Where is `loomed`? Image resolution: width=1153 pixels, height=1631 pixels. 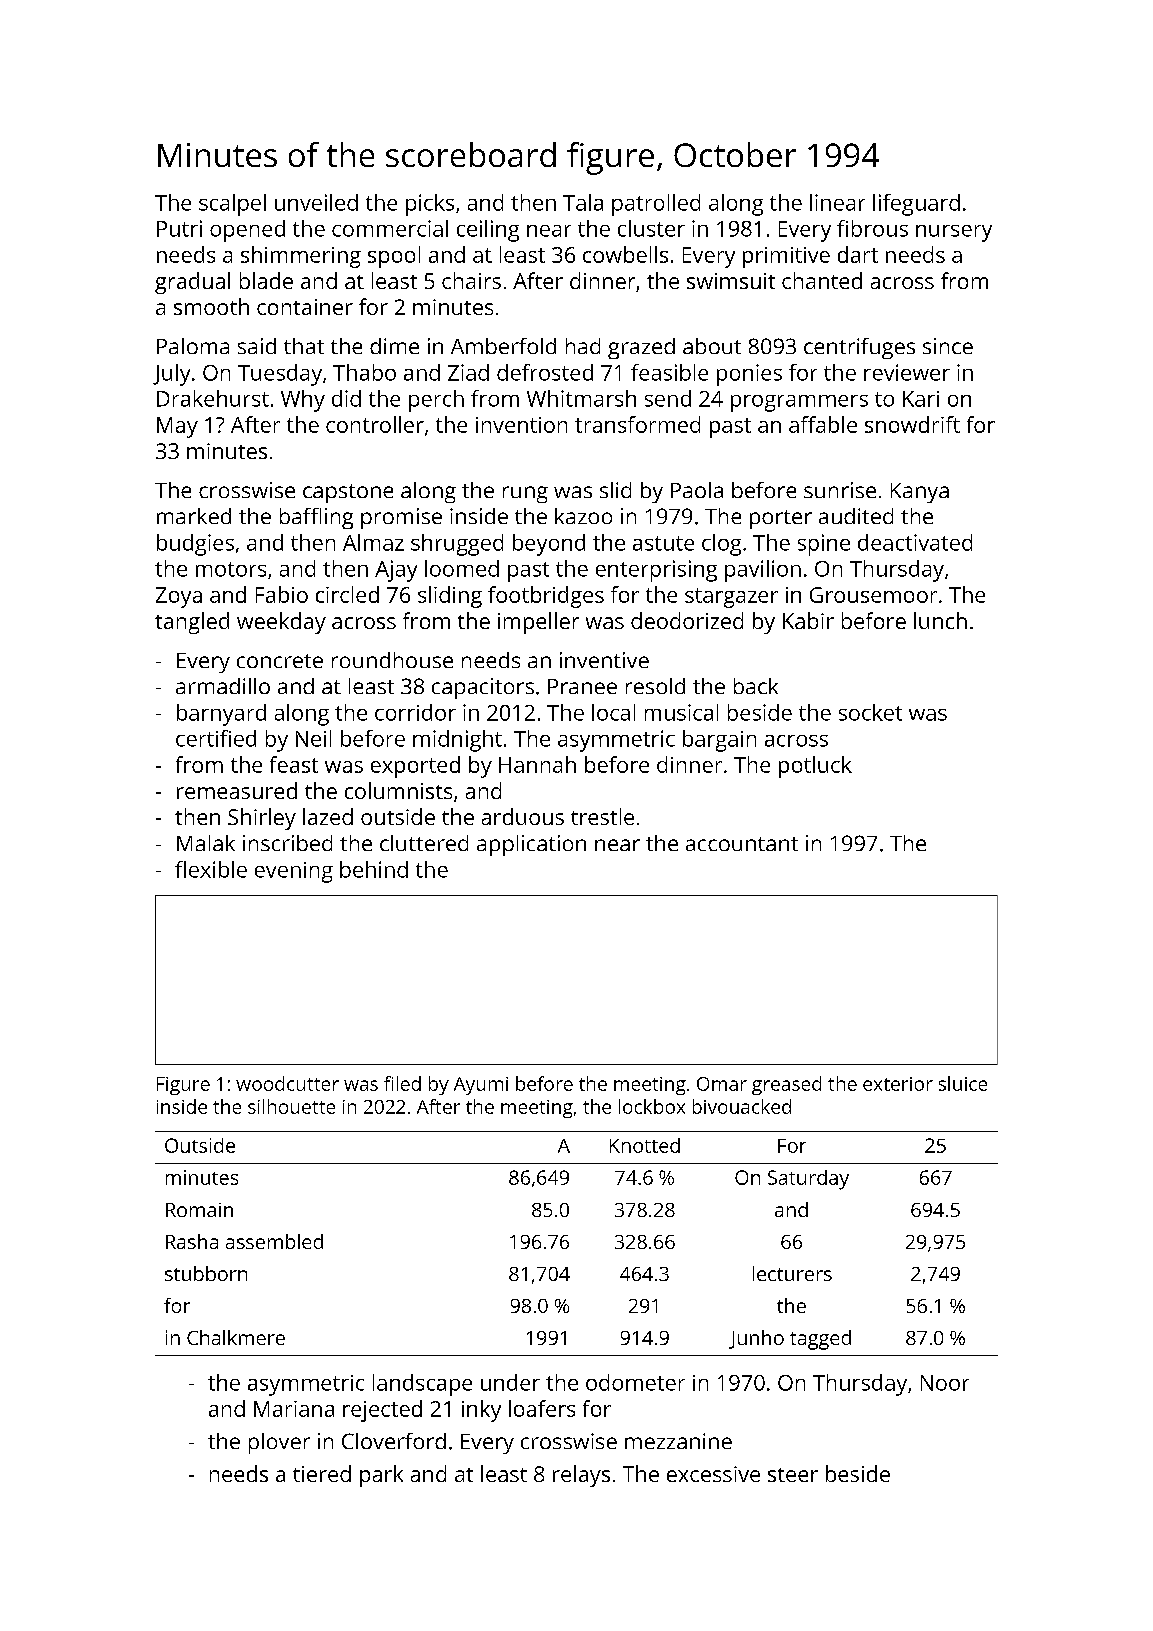
loomed is located at coordinates (462, 568).
